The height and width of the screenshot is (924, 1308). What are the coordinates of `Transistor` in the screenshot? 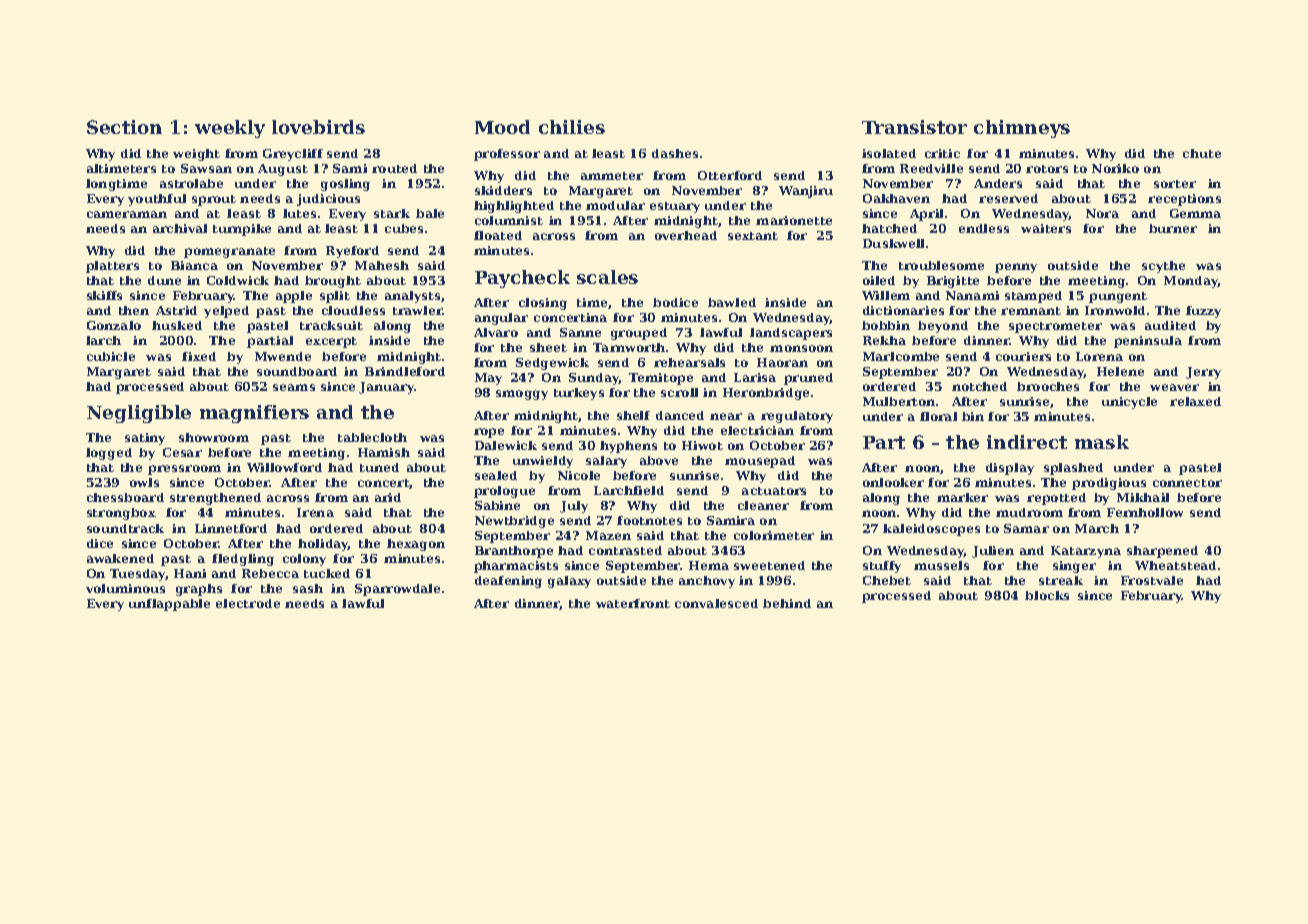 It's located at (914, 127).
